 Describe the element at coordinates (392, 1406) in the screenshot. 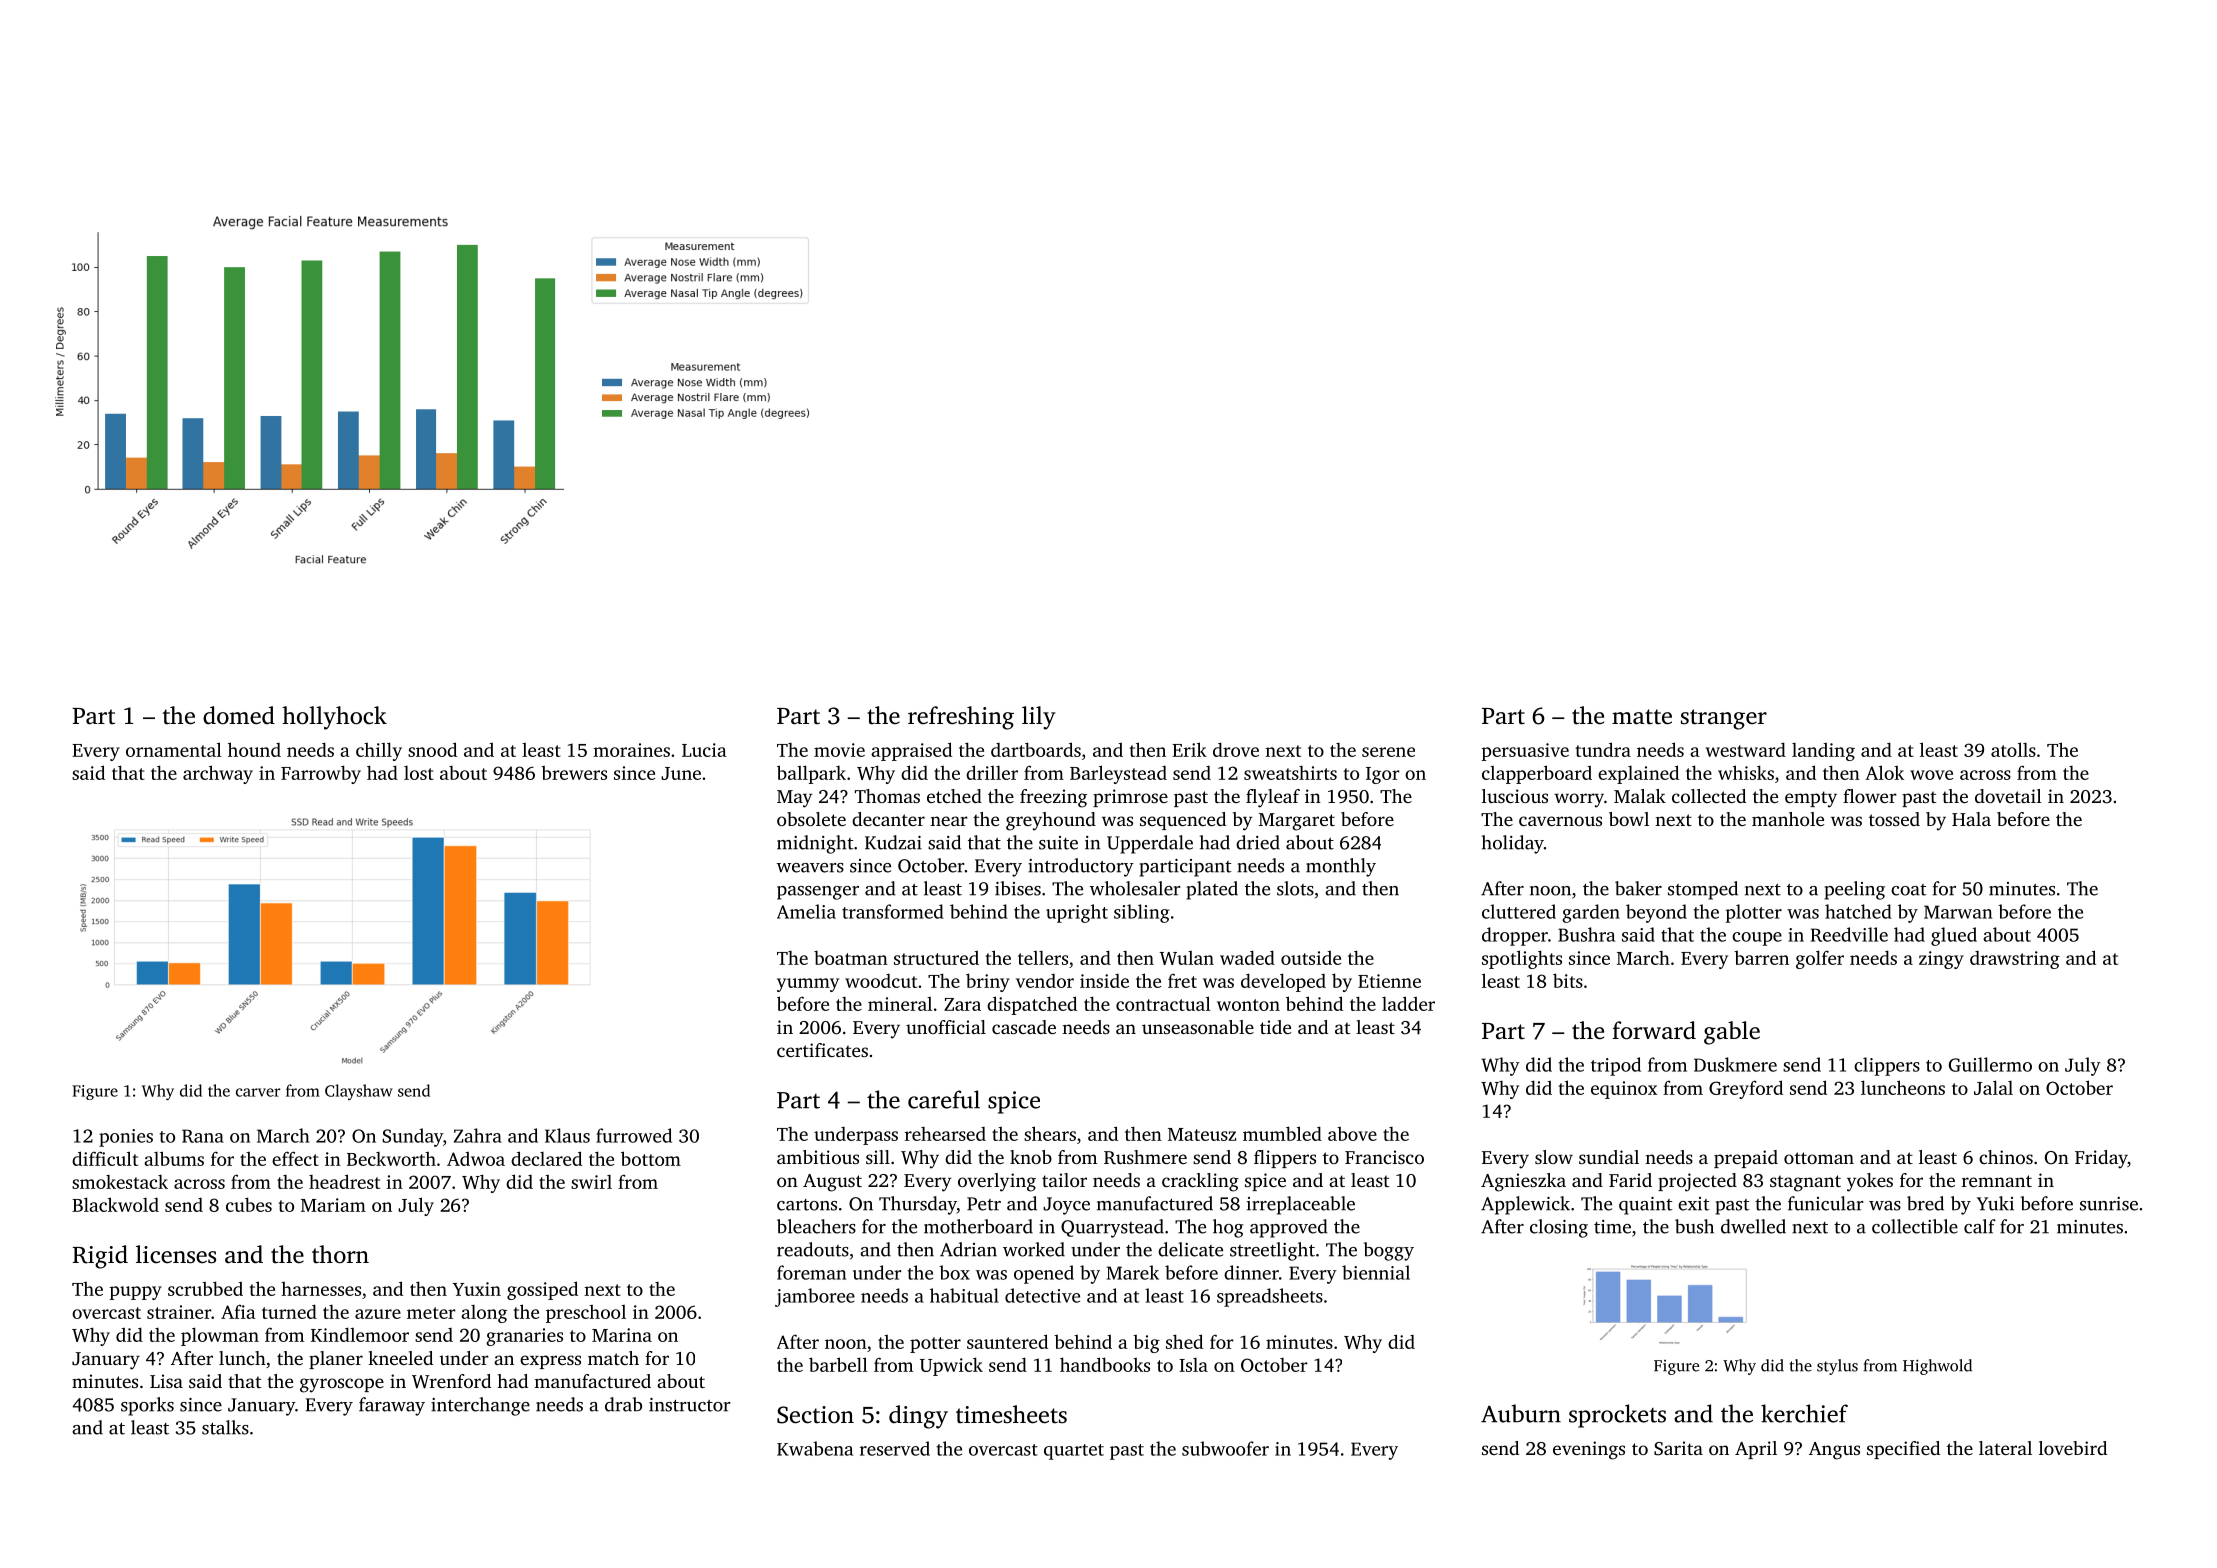

I see `faraway` at that location.
